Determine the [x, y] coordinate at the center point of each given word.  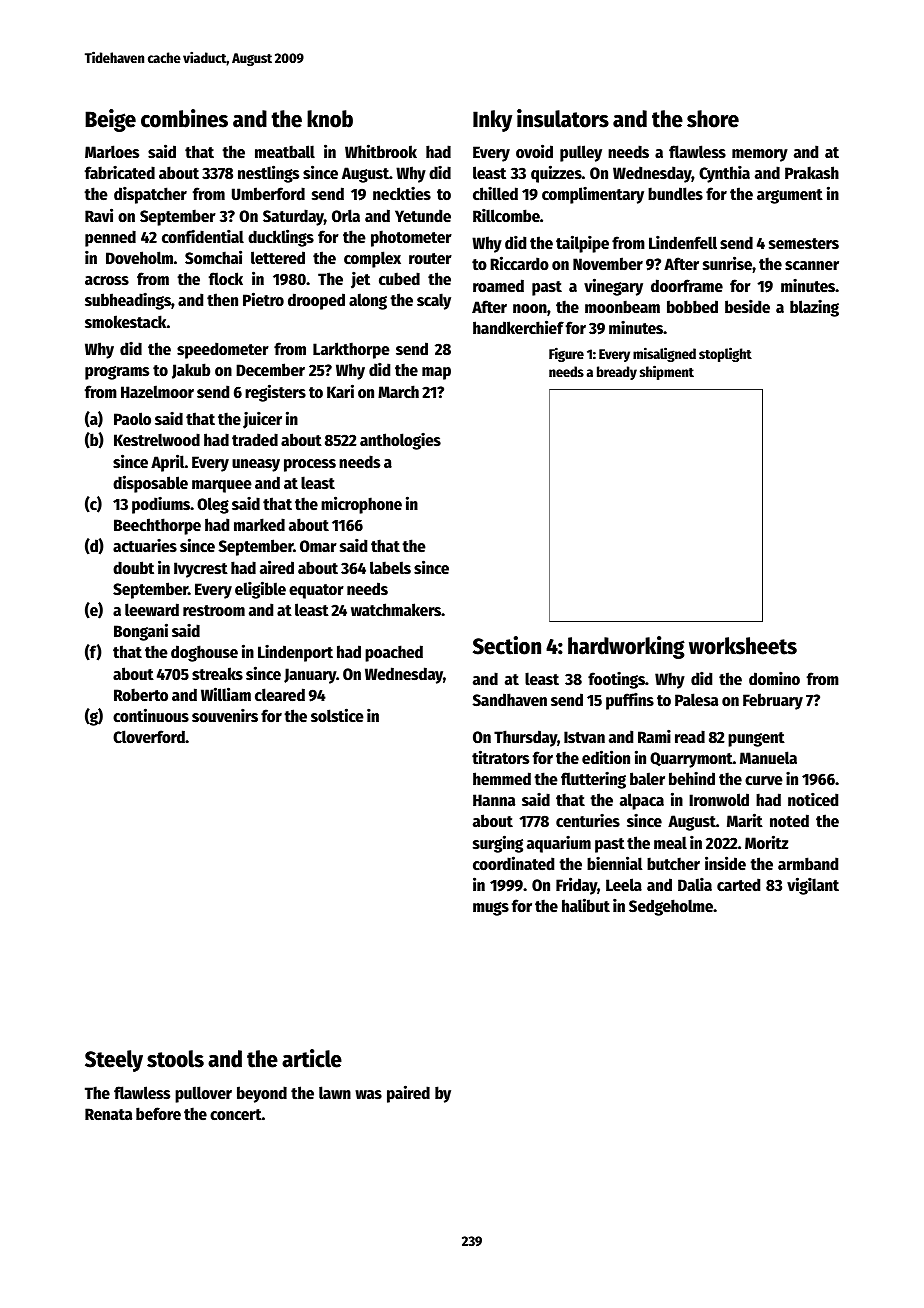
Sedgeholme [671, 907]
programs [117, 373]
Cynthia [724, 174]
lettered [278, 258]
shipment [667, 372]
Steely [114, 1061]
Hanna [494, 800]
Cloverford [149, 737]
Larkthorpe [351, 350]
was [368, 1095]
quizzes [556, 174]
